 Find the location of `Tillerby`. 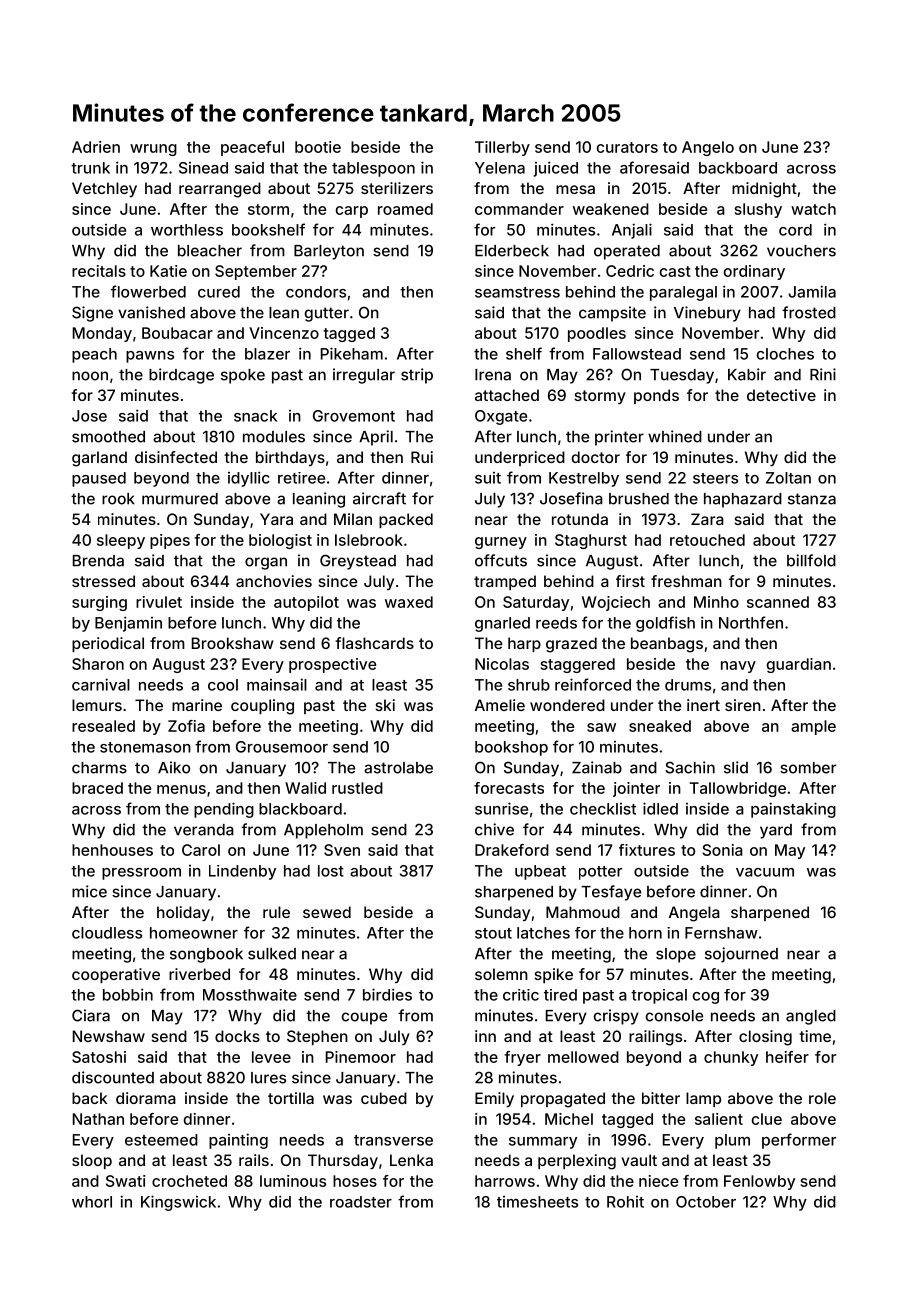

Tillerby is located at coordinates (502, 148).
